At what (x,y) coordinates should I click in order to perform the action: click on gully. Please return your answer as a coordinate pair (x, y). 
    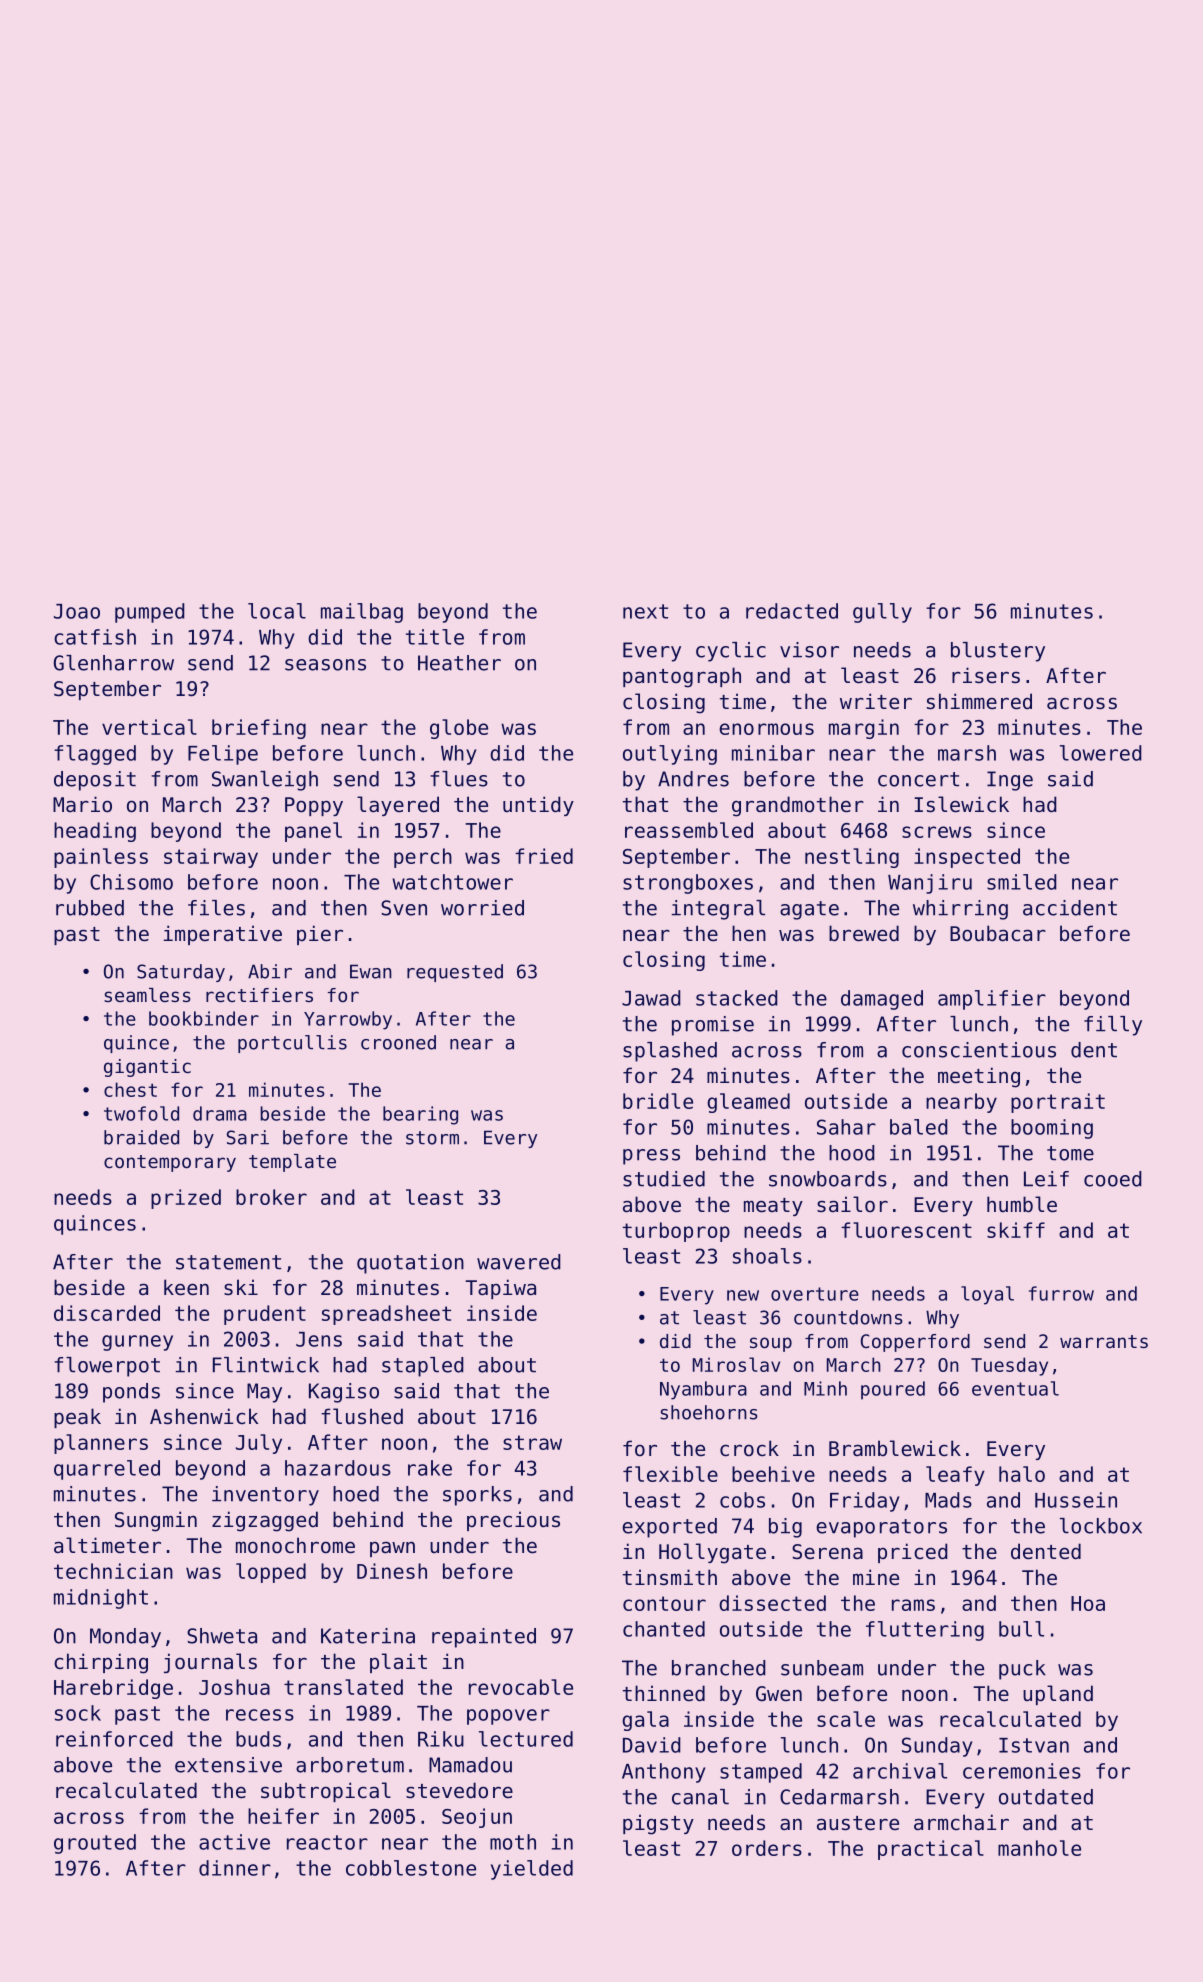
    Looking at the image, I should click on (882, 613).
